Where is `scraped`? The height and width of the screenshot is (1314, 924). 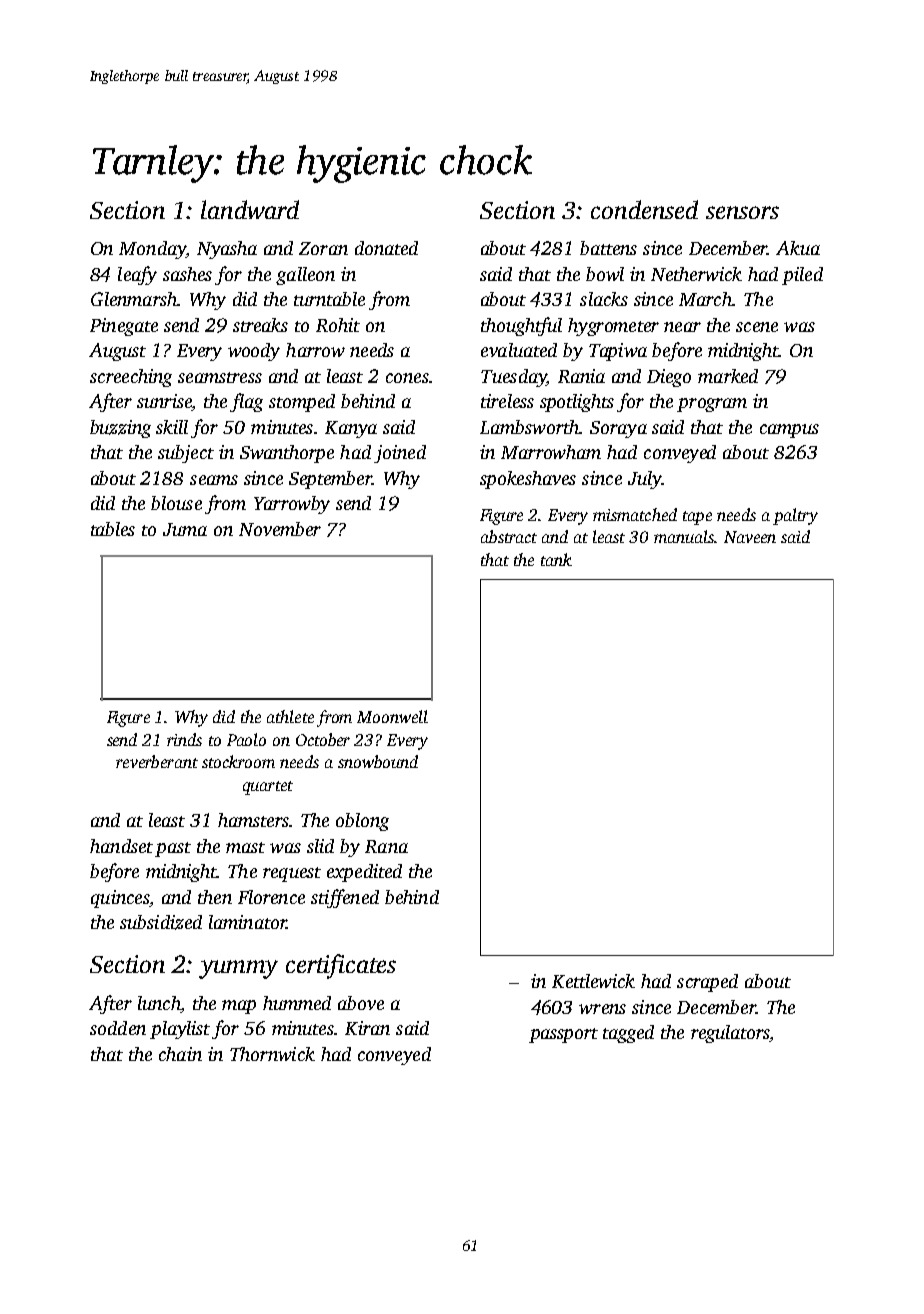
scraped is located at coordinates (707, 983).
